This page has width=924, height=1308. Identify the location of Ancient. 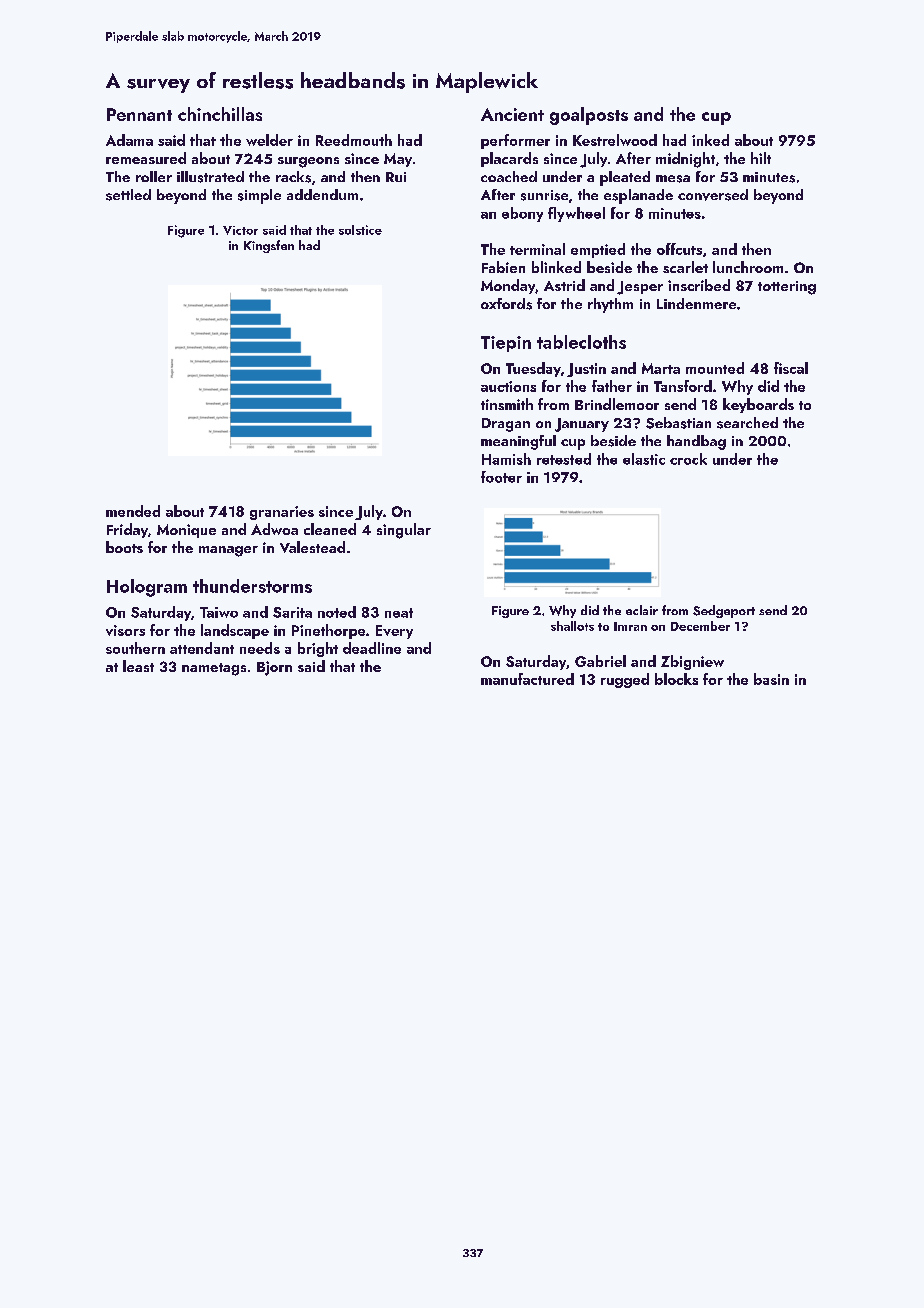
(512, 114).
